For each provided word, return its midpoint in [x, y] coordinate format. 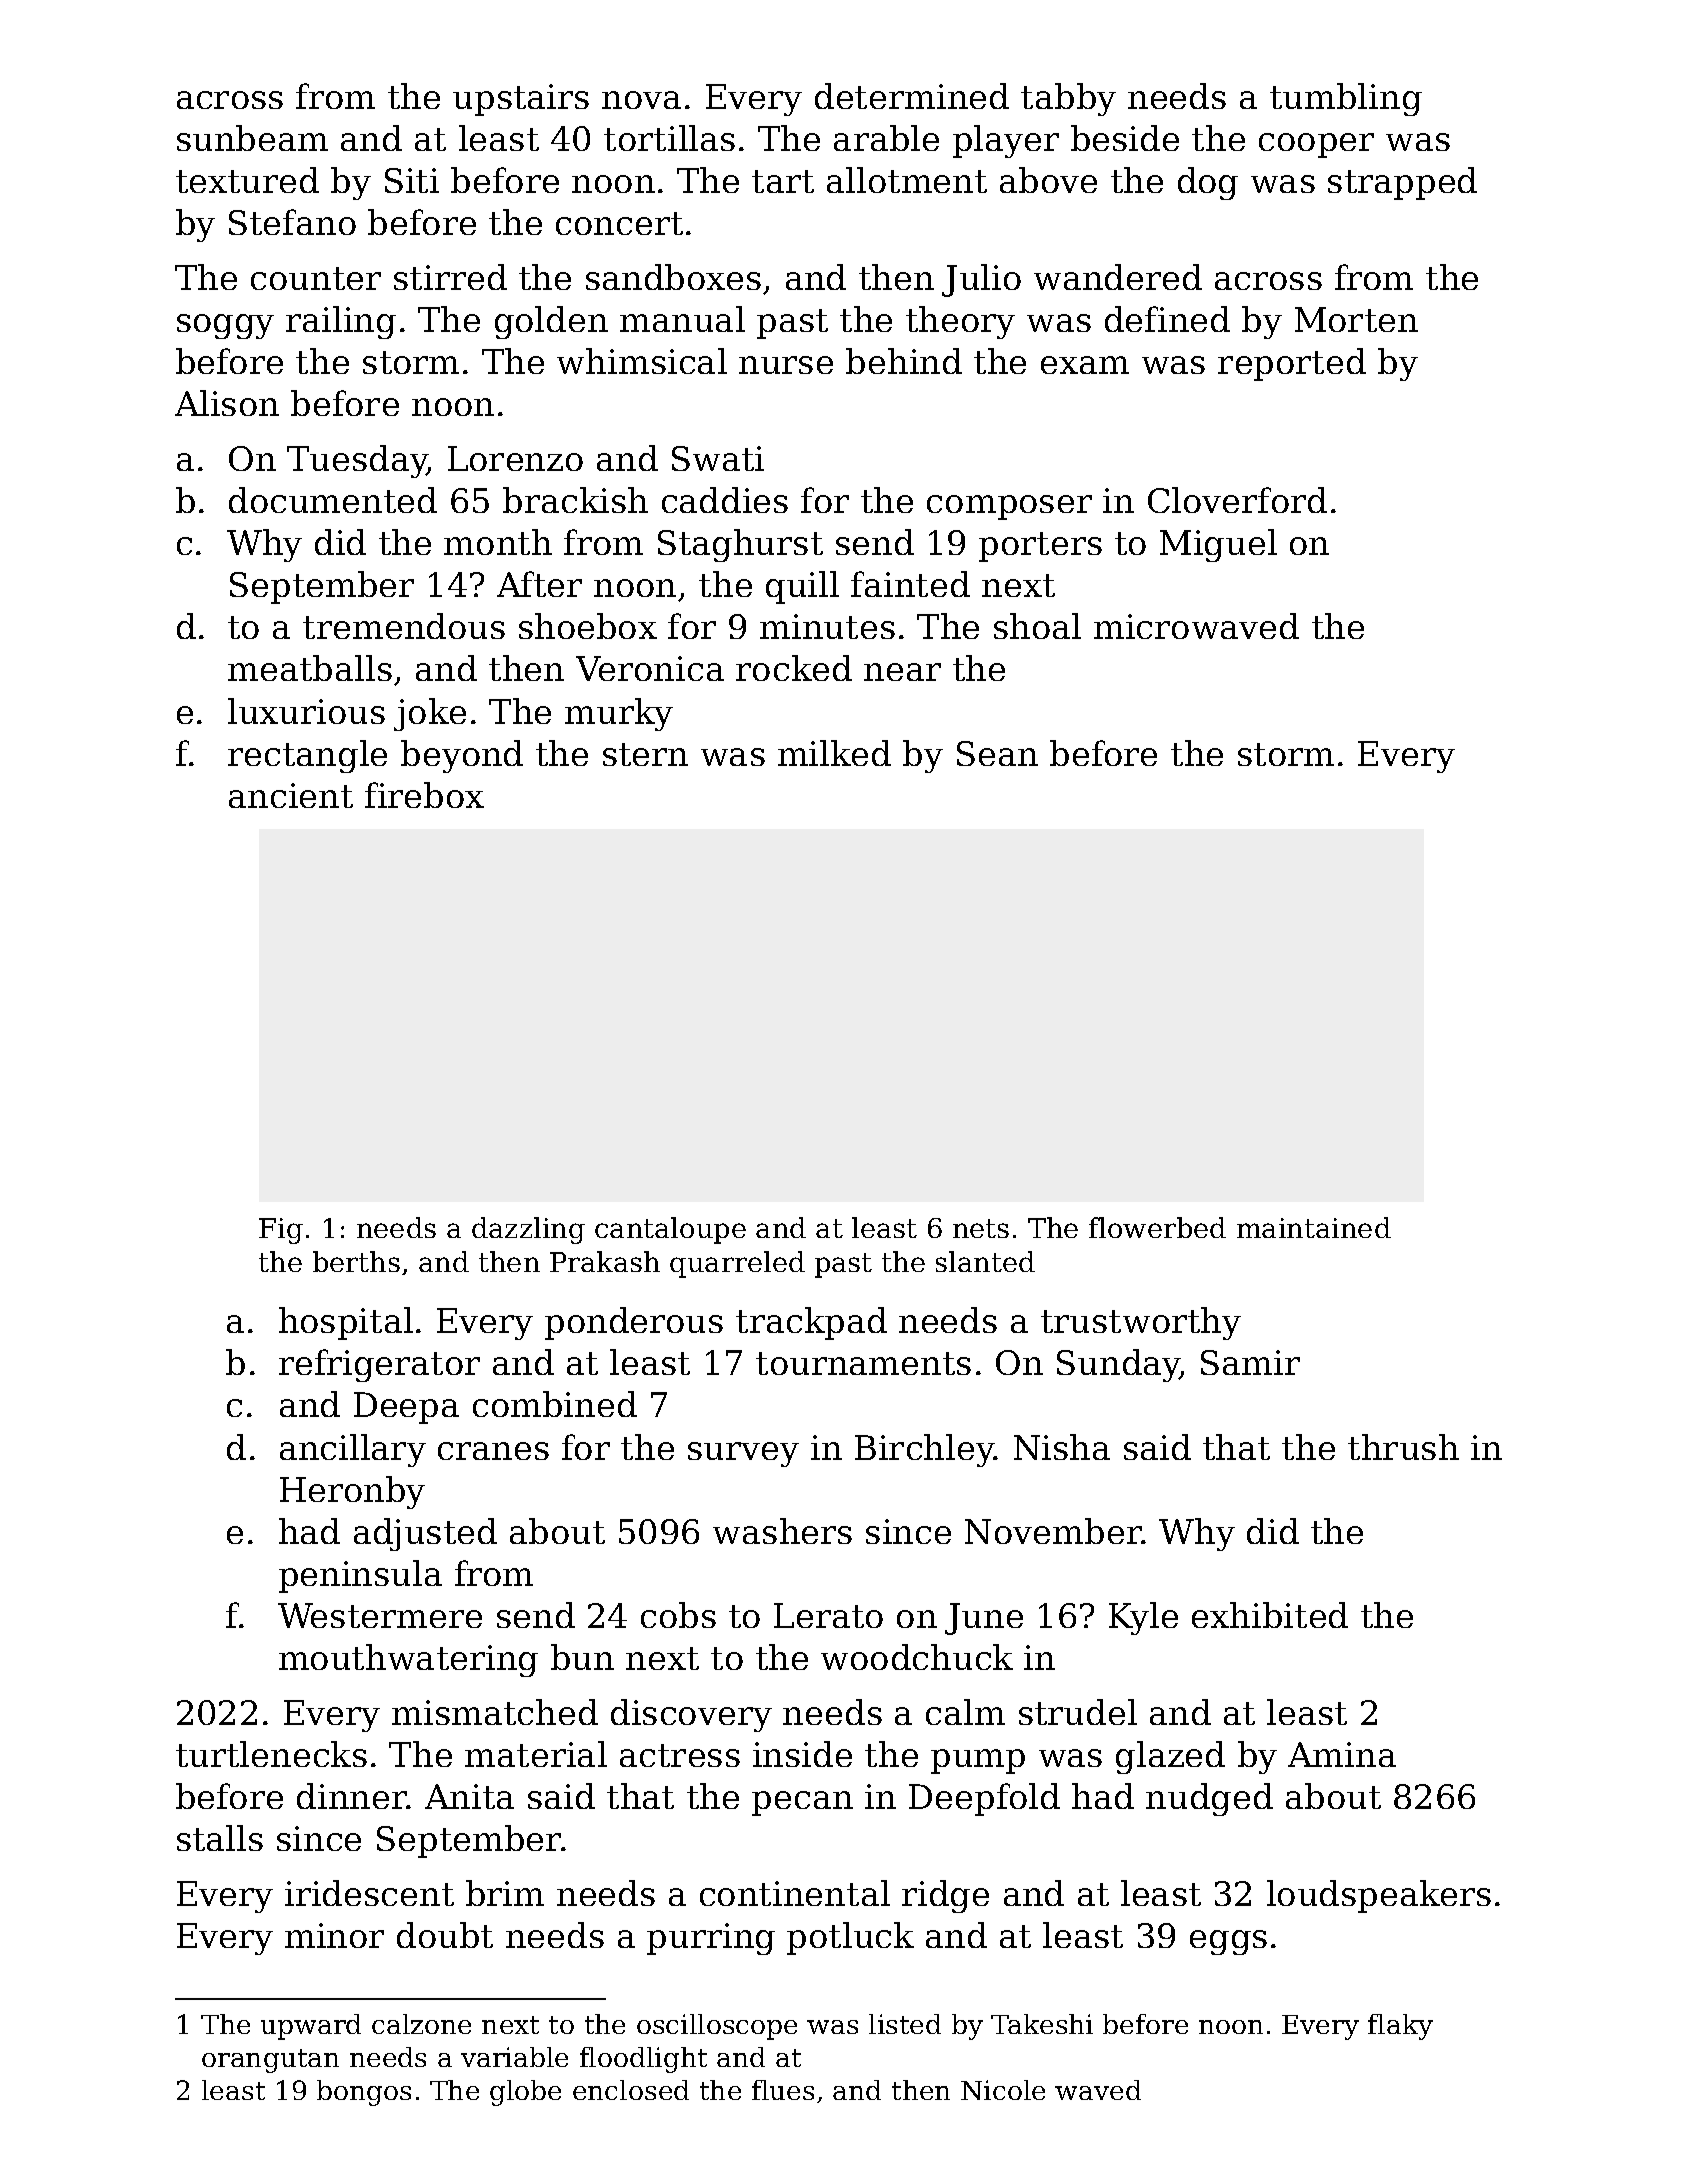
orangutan [270, 2061]
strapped [1402, 183]
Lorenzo [515, 458]
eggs [1228, 1942]
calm [965, 1712]
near [902, 672]
